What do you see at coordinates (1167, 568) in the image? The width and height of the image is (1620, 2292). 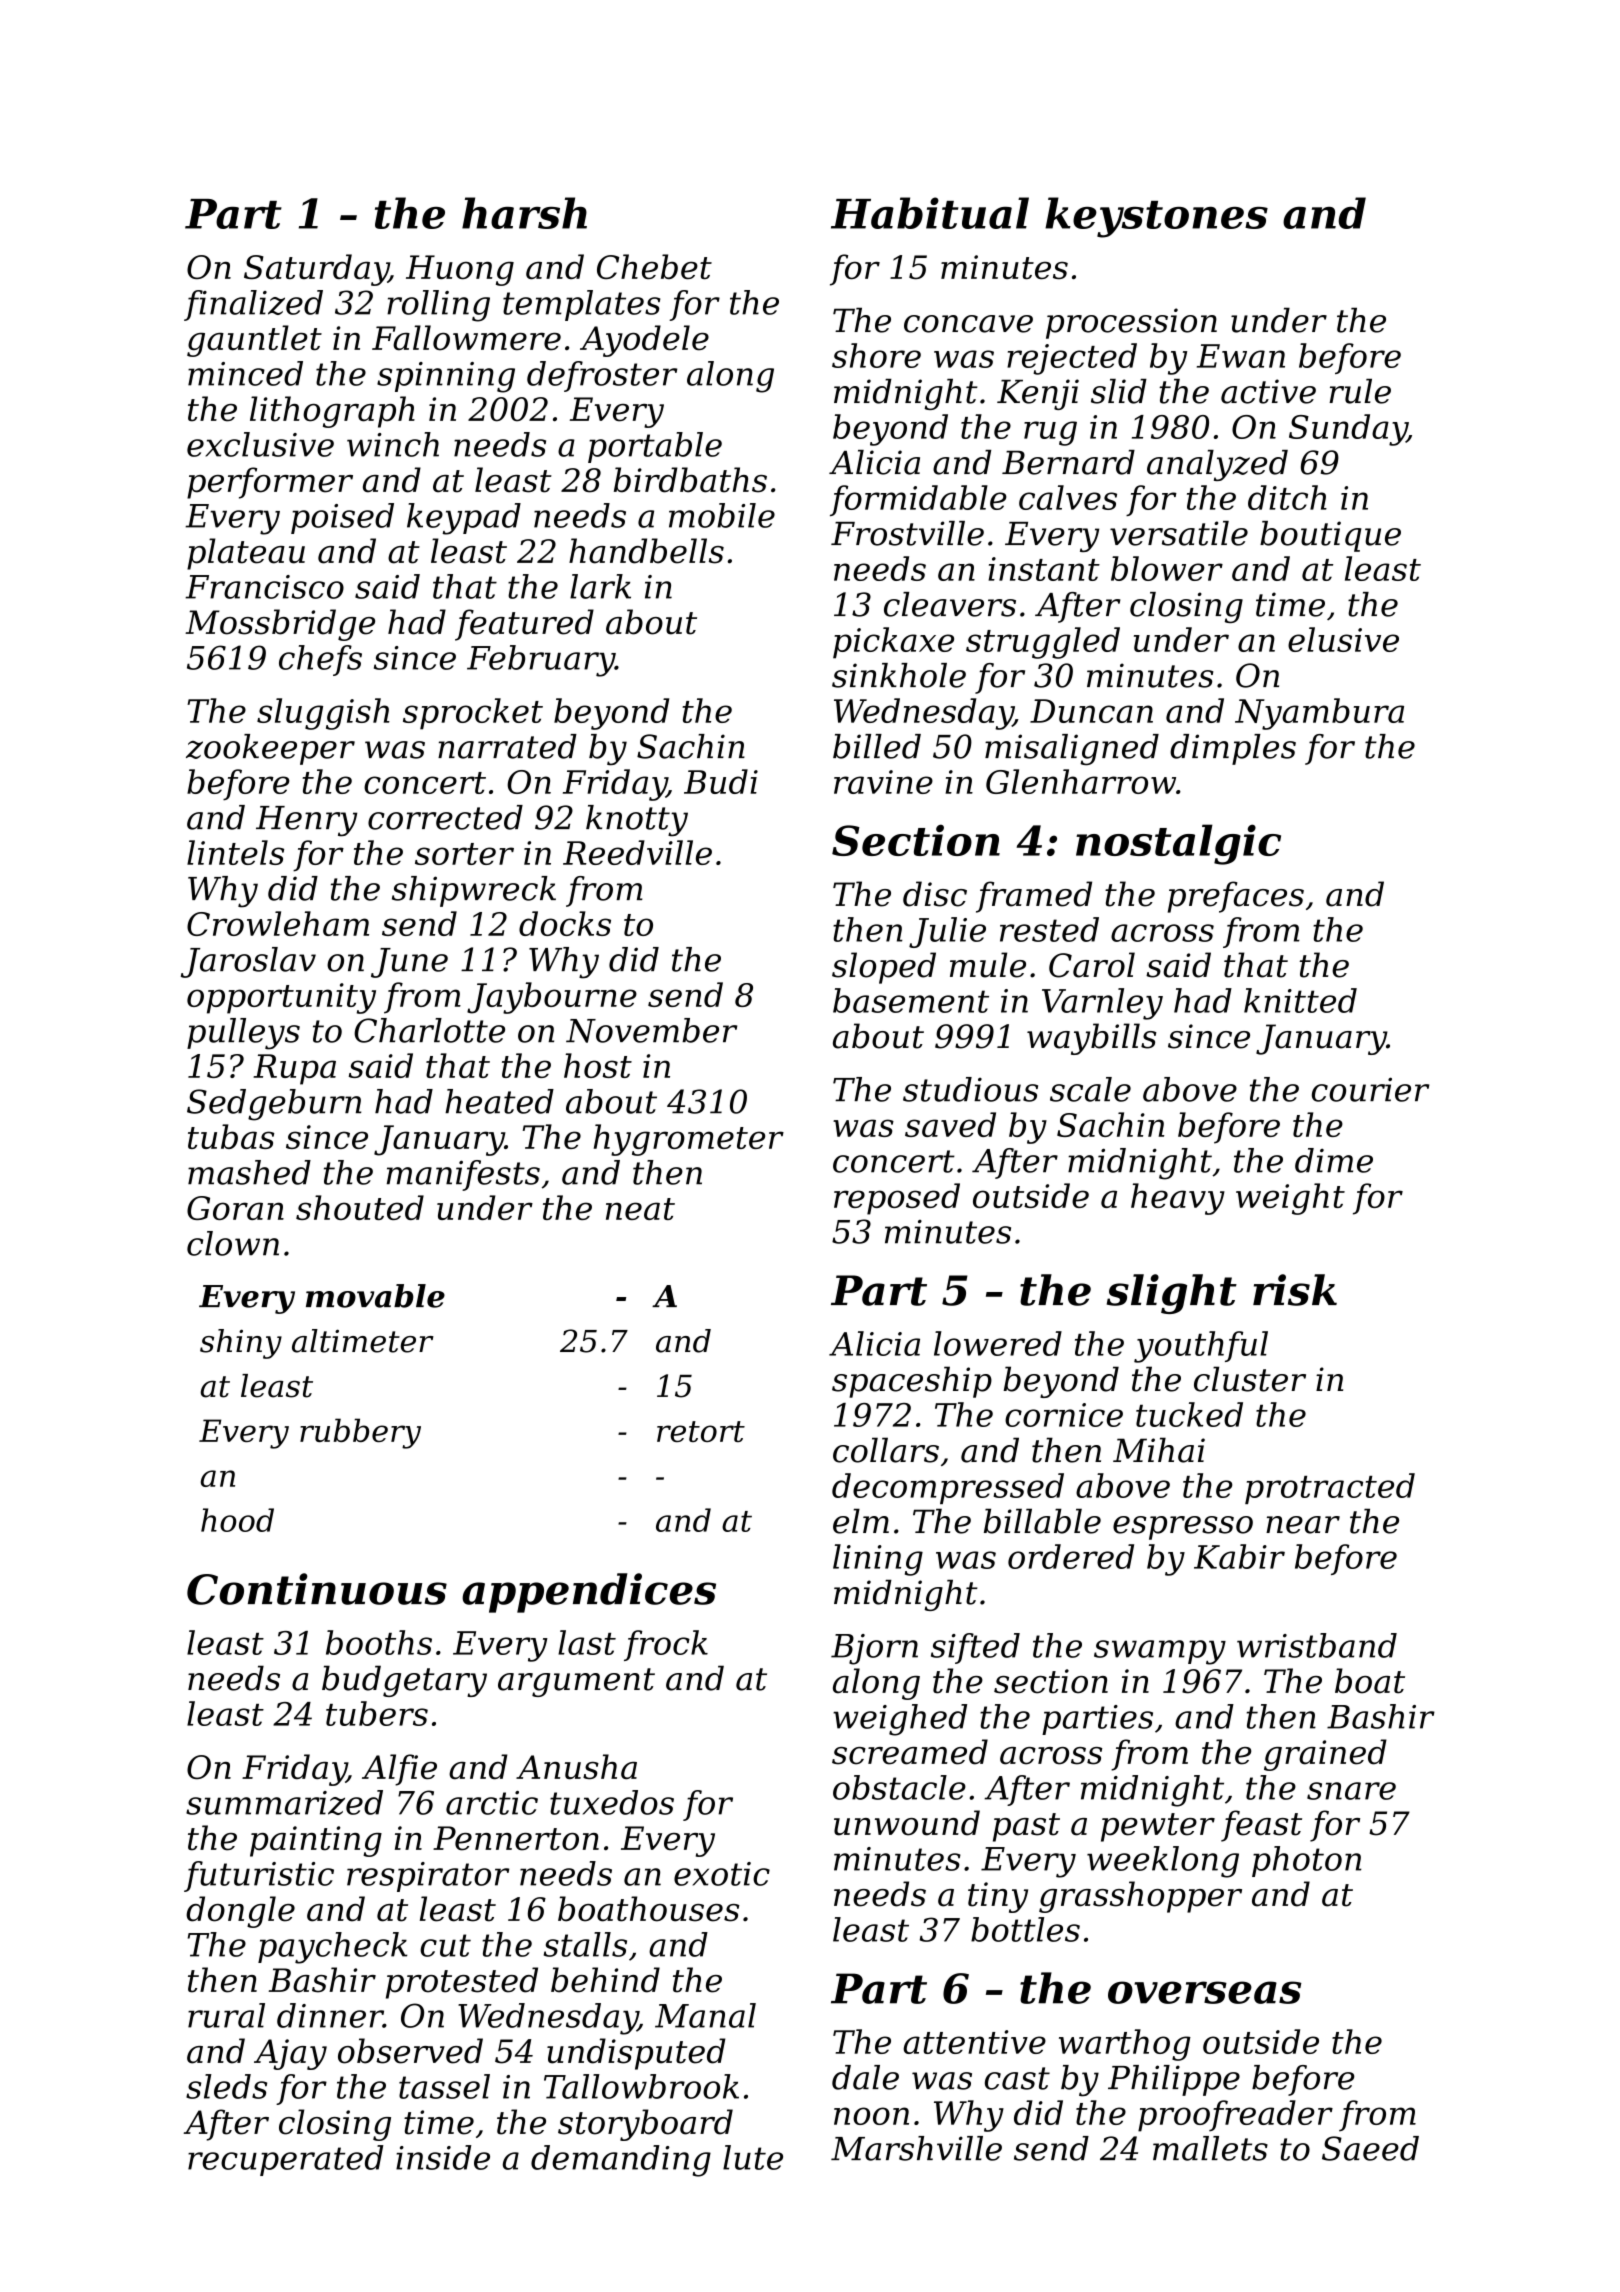 I see `blower` at bounding box center [1167, 568].
